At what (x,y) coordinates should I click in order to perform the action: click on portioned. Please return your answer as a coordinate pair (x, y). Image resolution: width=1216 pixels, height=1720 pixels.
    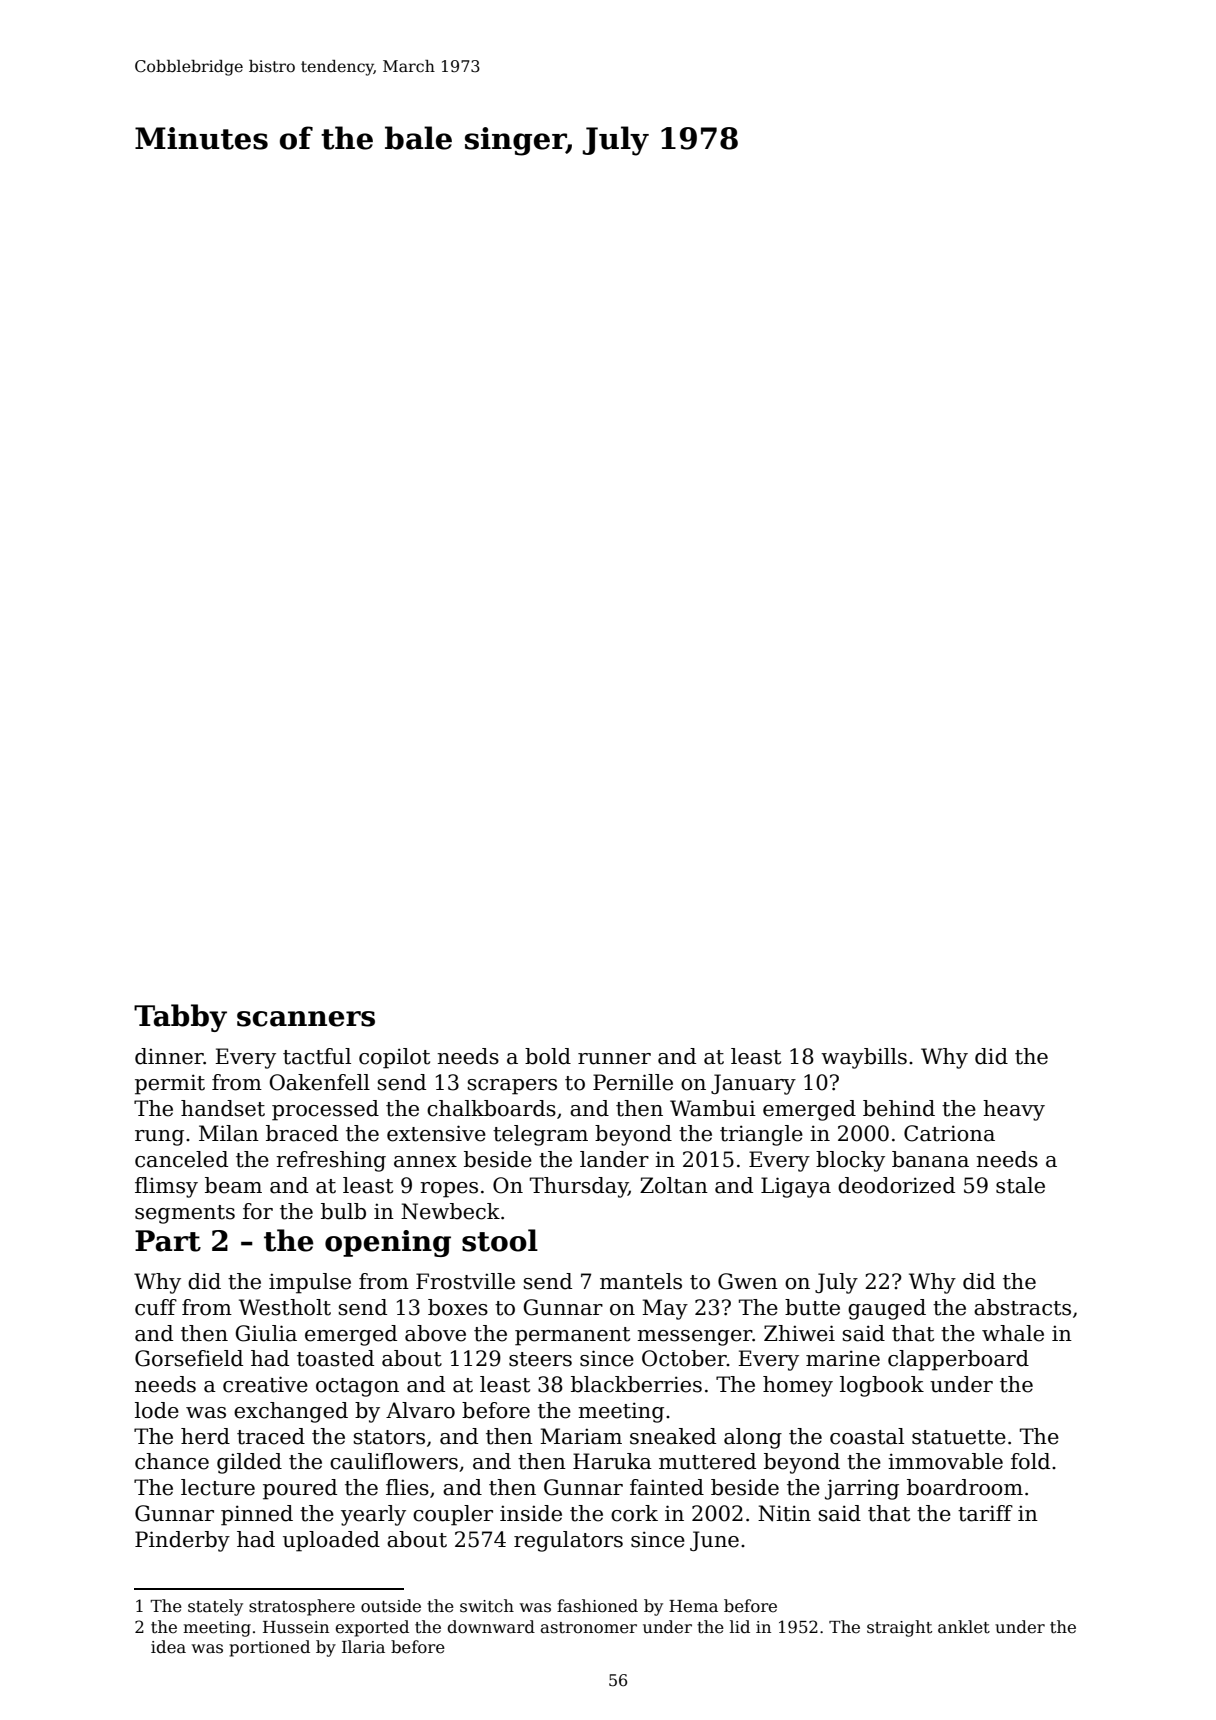
    Looking at the image, I should click on (269, 1648).
